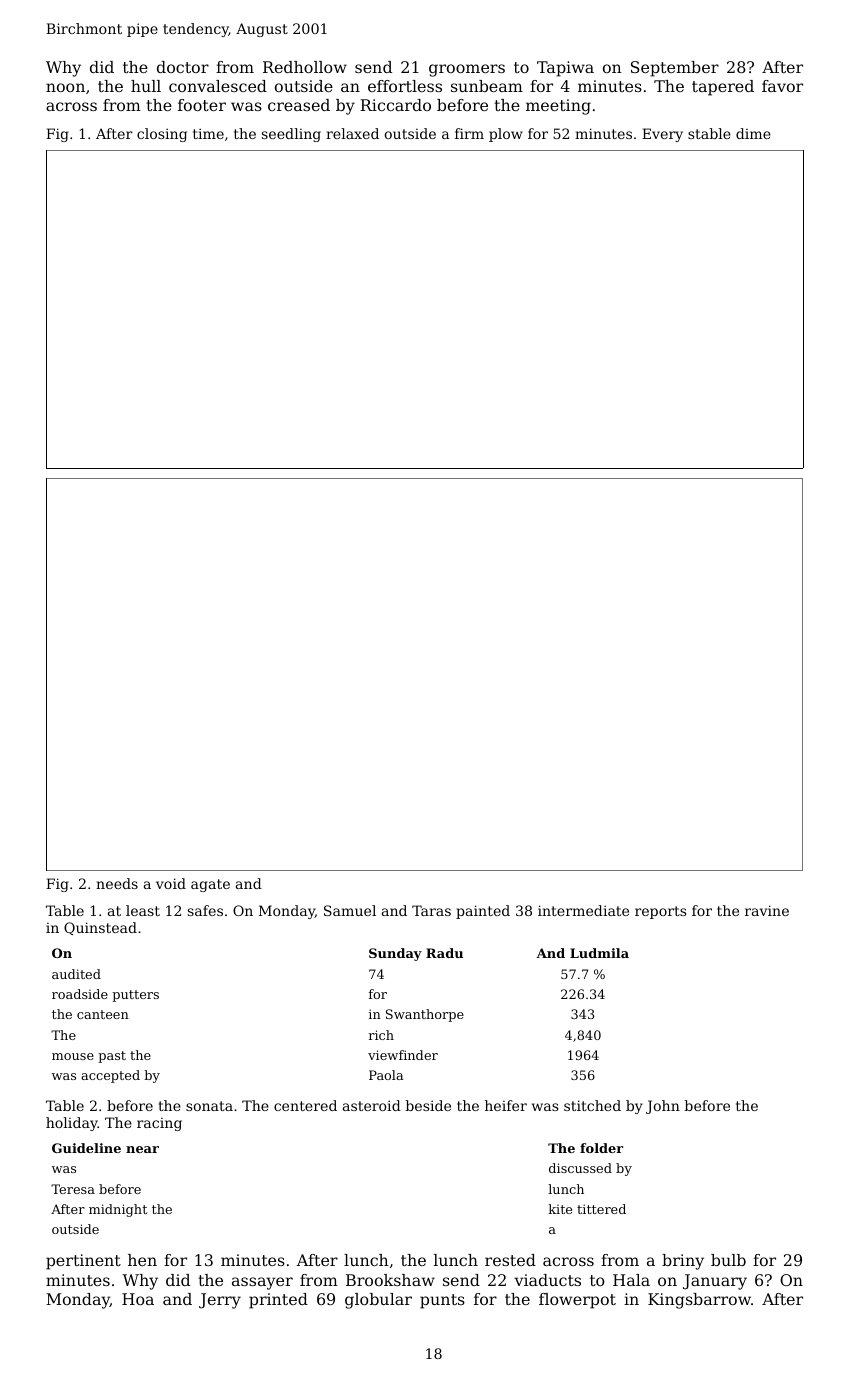 This page has width=849, height=1400. Describe the element at coordinates (467, 70) in the page. I see `groomers` at that location.
